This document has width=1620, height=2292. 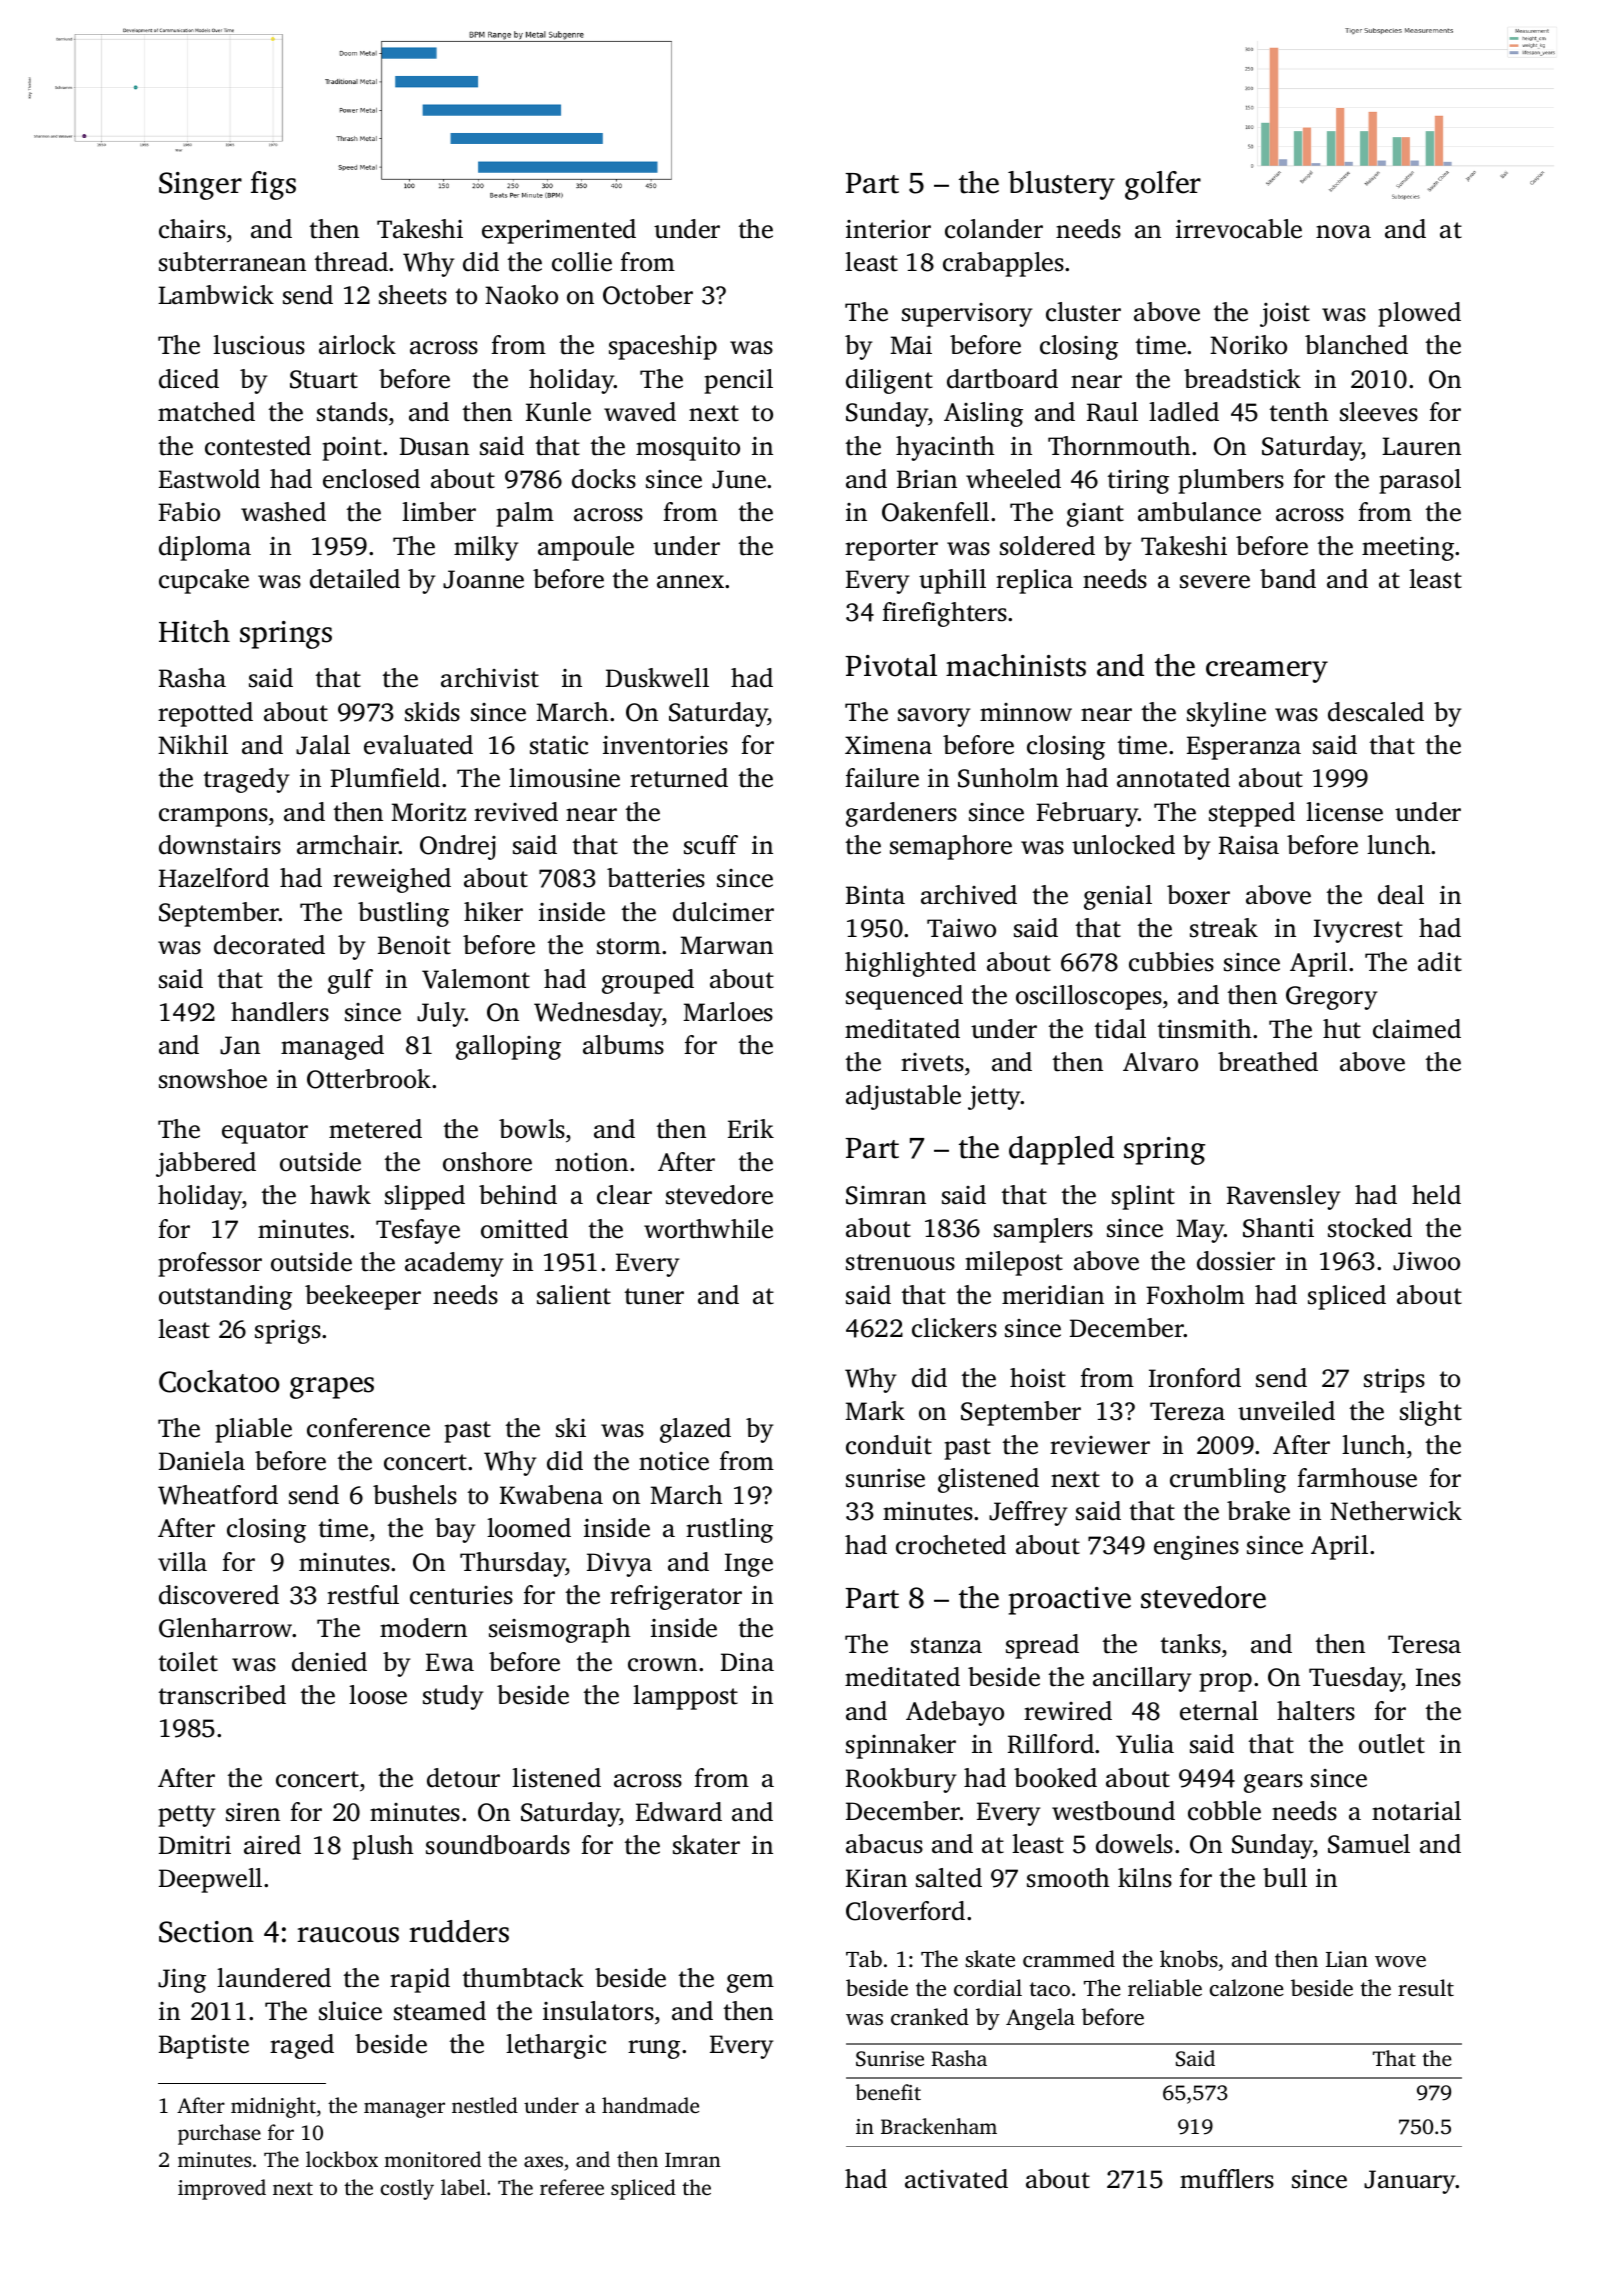 What do you see at coordinates (253, 1430) in the document?
I see `pliable` at bounding box center [253, 1430].
